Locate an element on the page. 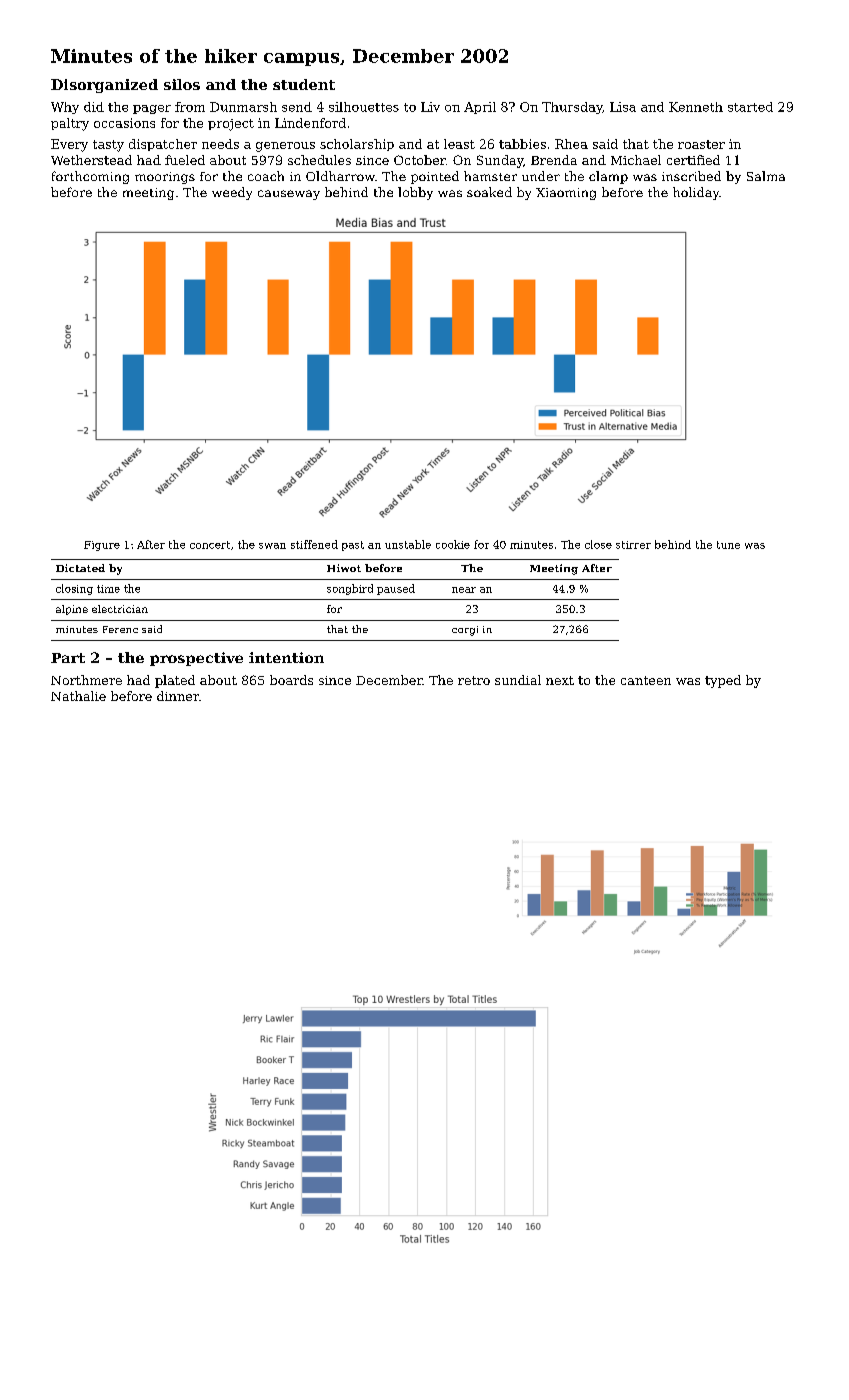  student is located at coordinates (304, 84).
